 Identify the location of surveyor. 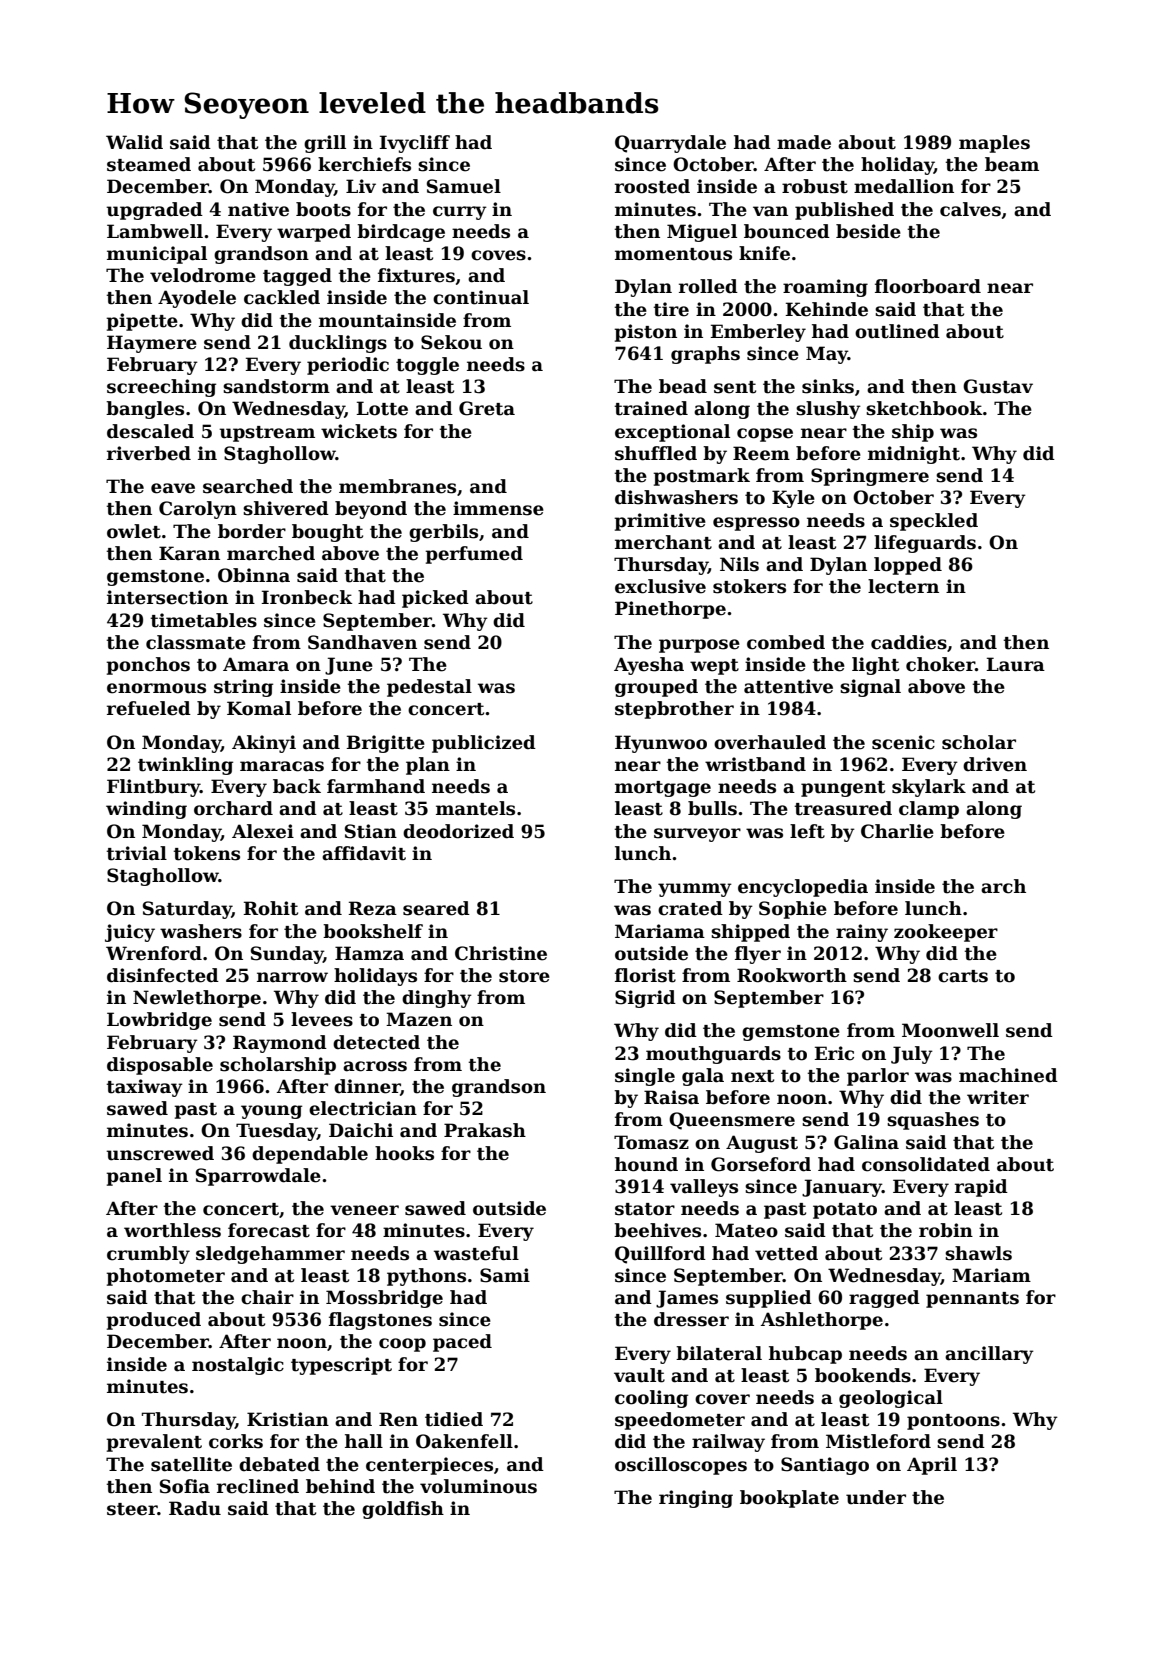
(697, 835).
